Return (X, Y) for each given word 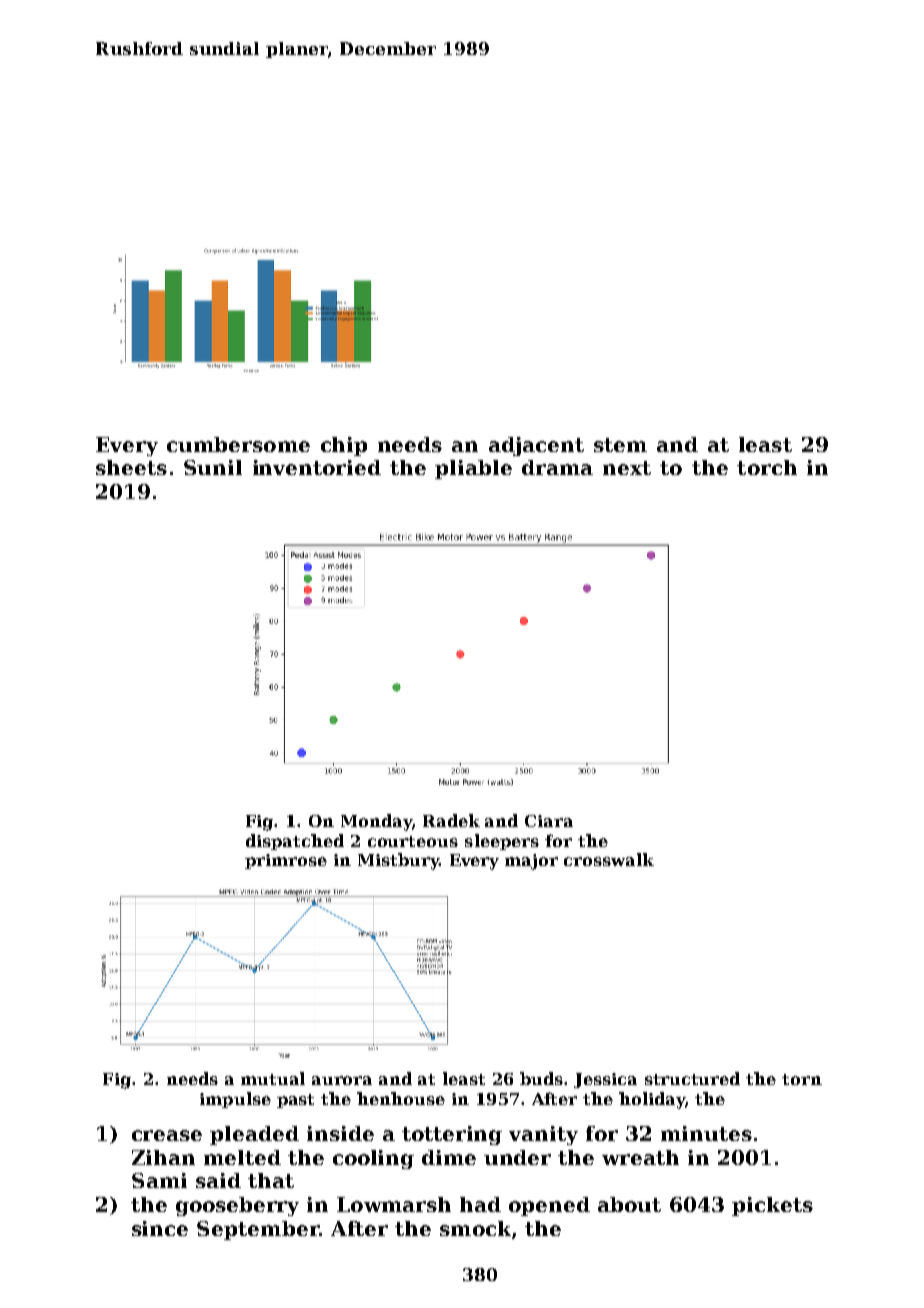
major (531, 862)
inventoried (317, 467)
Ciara (549, 821)
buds (542, 1078)
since (160, 1228)
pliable (473, 469)
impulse (235, 1100)
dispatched (295, 842)
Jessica (605, 1080)
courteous (413, 841)
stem (620, 445)
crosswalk (609, 859)
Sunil (213, 467)
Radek (451, 820)
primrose (286, 861)
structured (692, 1078)
